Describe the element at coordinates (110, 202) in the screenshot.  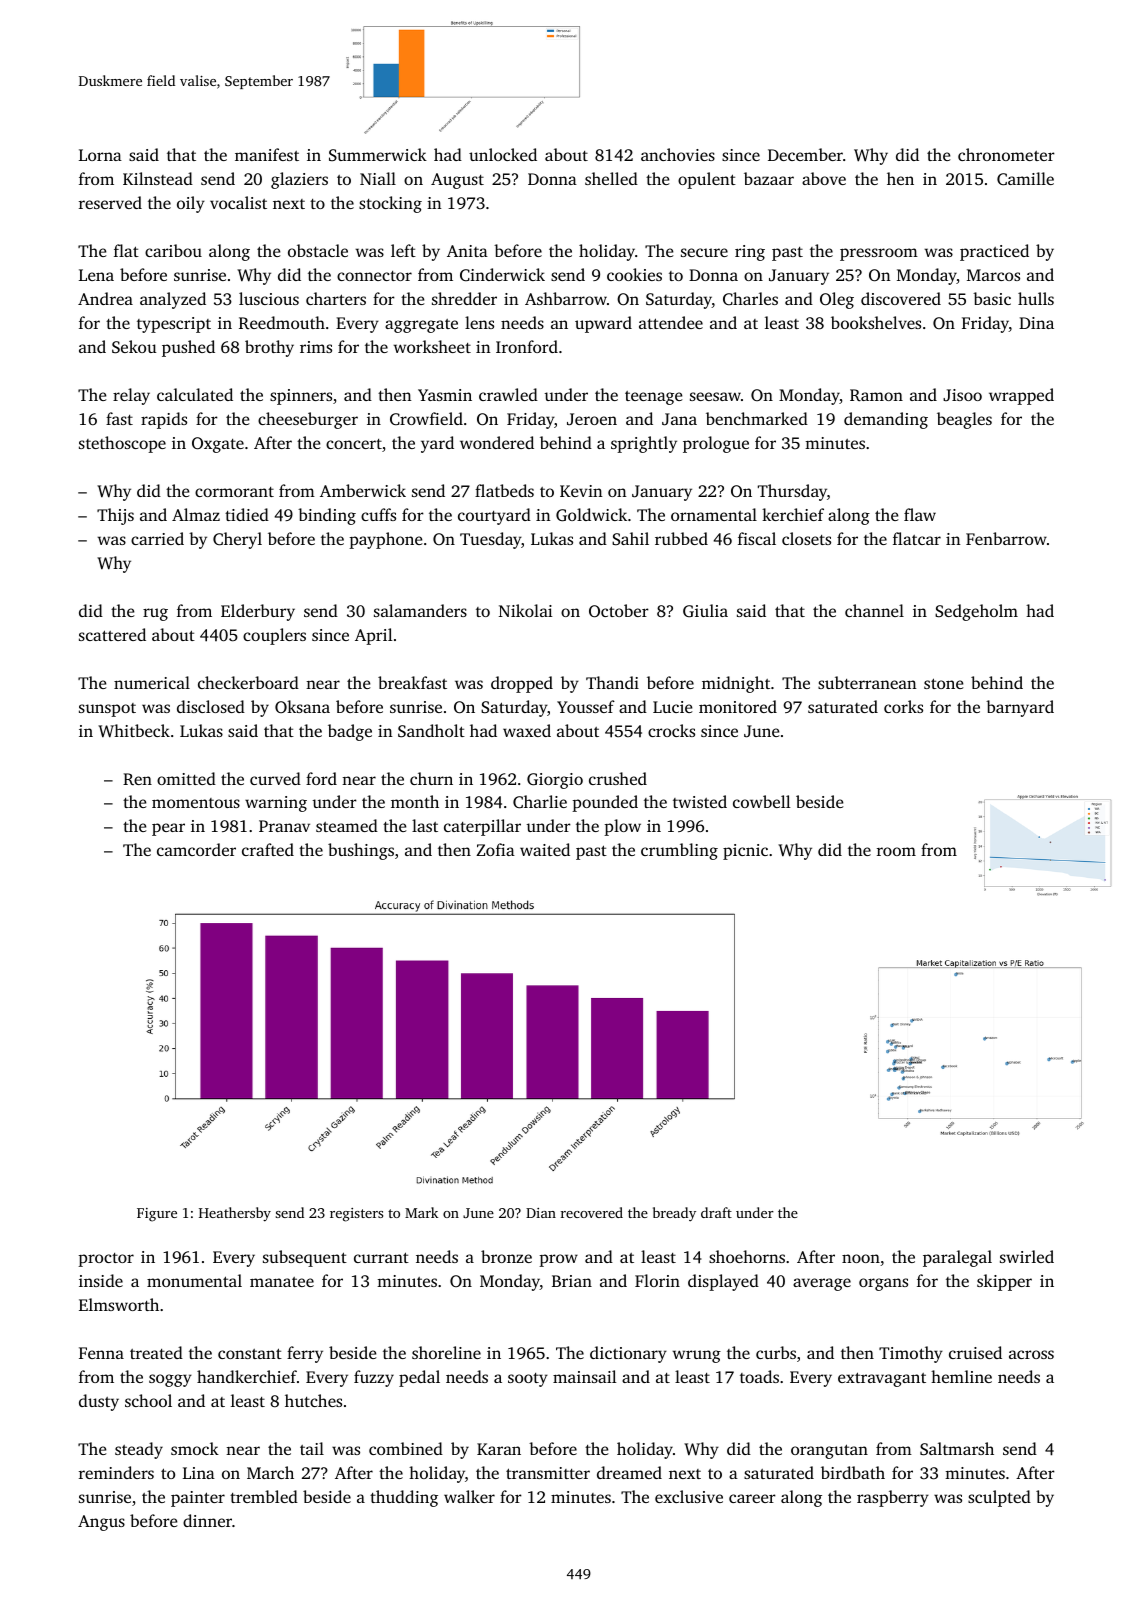
I see `reserved` at that location.
